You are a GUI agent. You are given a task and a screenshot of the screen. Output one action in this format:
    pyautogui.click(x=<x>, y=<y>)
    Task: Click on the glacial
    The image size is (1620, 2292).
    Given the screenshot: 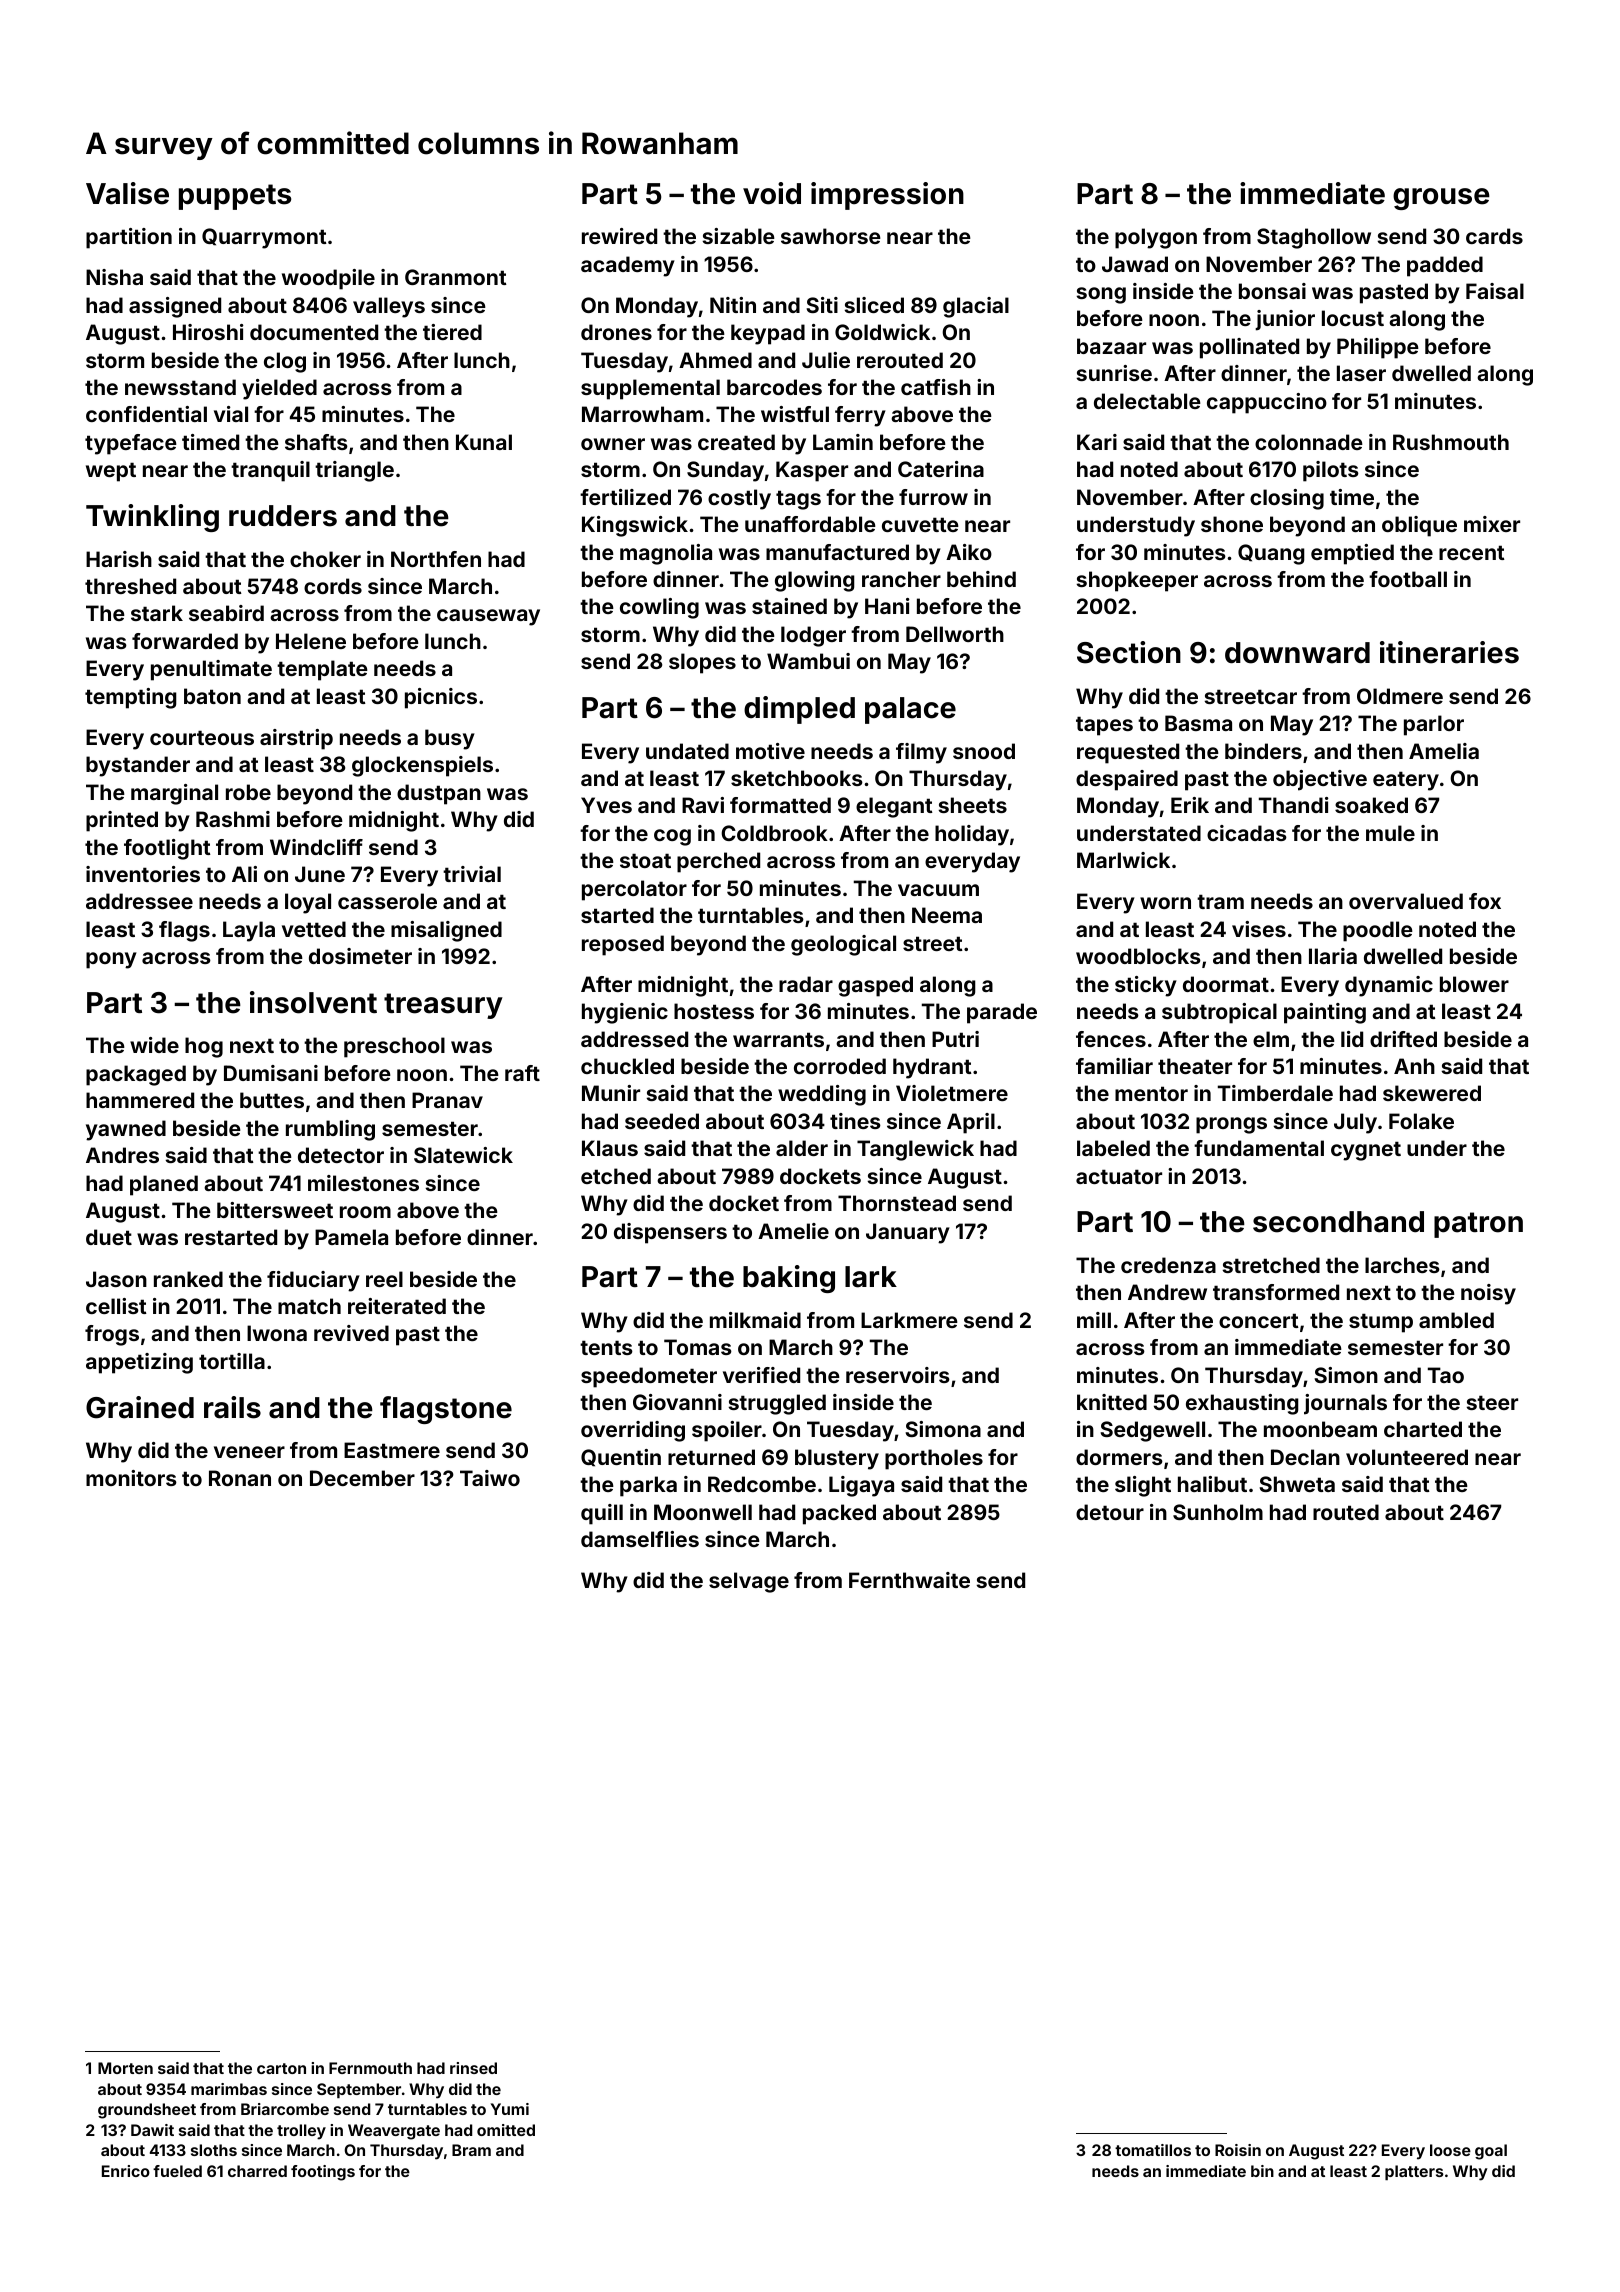 What is the action you would take?
    pyautogui.click(x=976, y=307)
